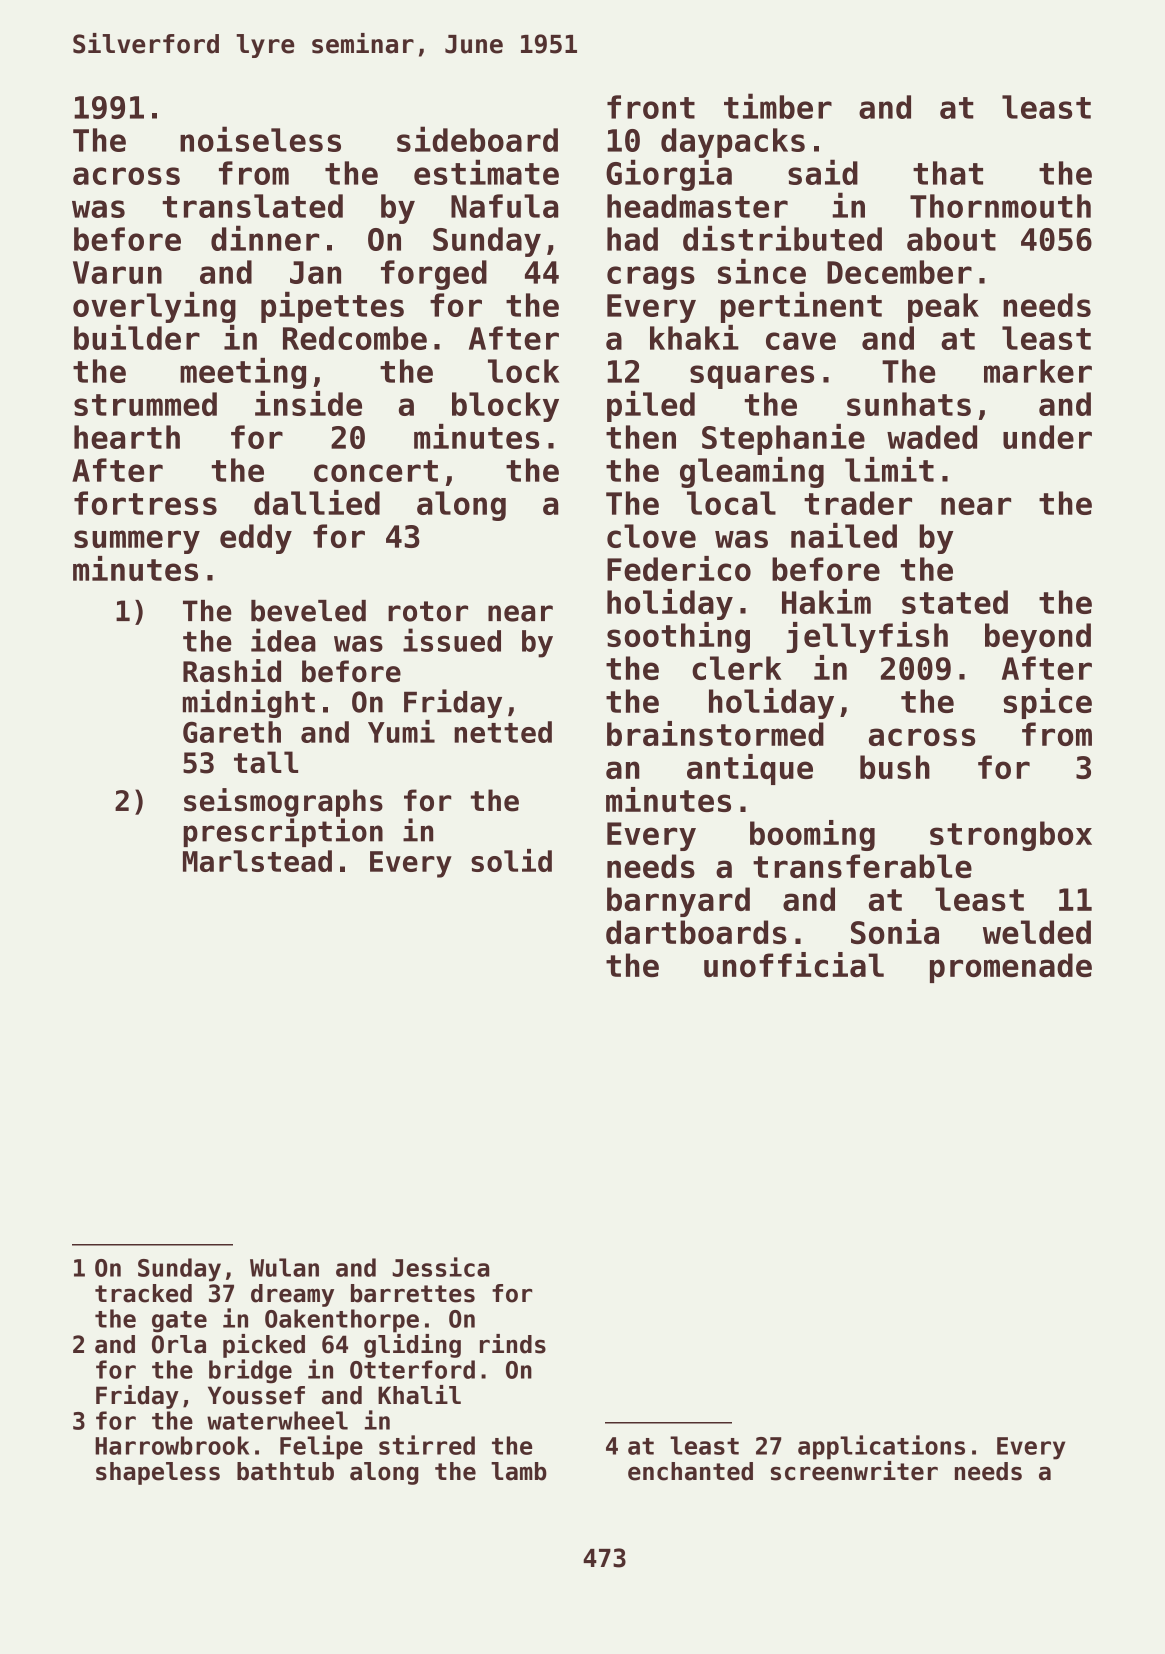 Image resolution: width=1165 pixels, height=1654 pixels. What do you see at coordinates (1000, 206) in the image?
I see `Thornmouth` at bounding box center [1000, 206].
